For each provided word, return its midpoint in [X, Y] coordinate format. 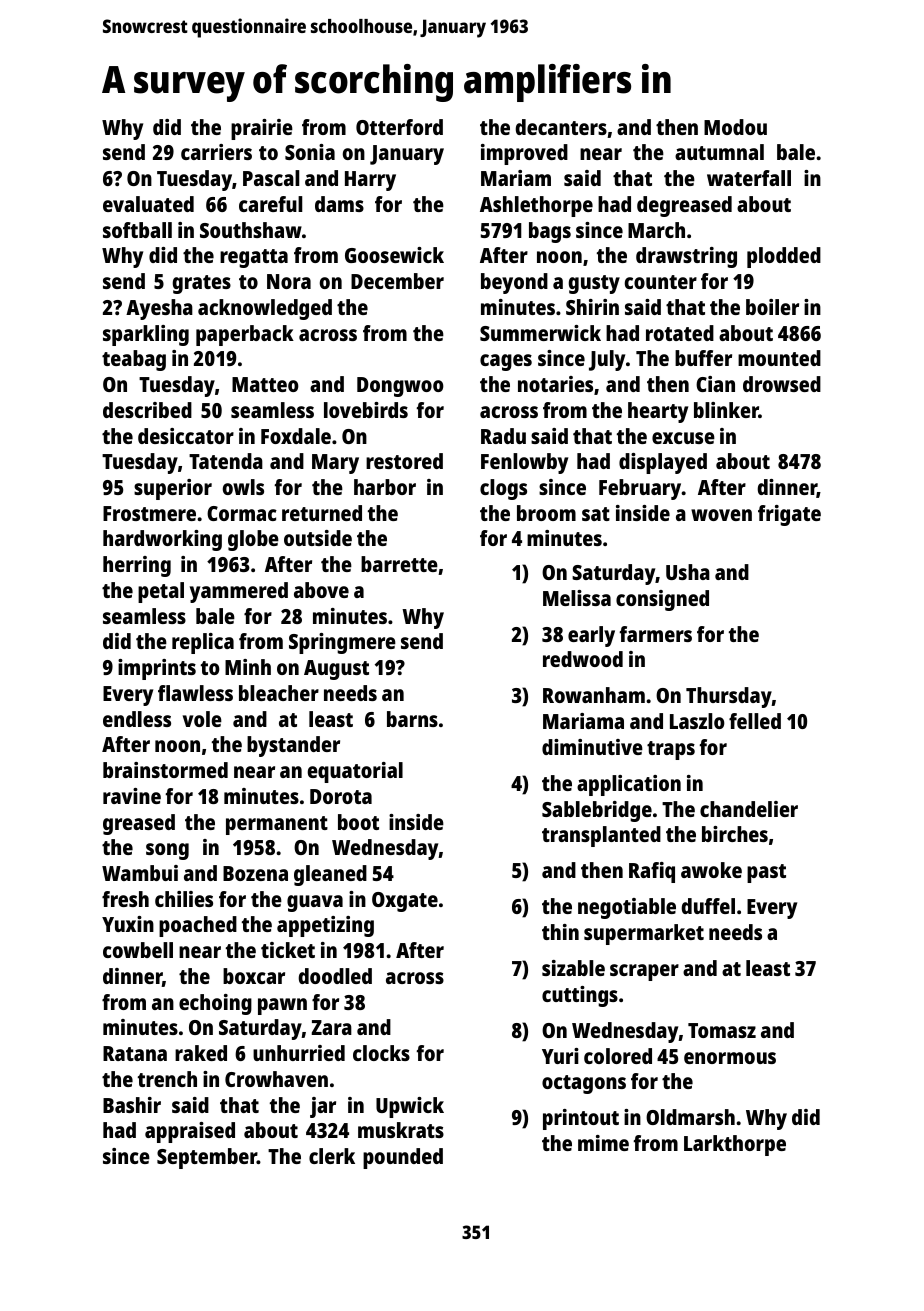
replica [203, 643]
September [207, 1158]
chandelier [749, 809]
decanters [561, 127]
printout [581, 1119]
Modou [735, 127]
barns [412, 719]
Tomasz [722, 1030]
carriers [216, 152]
